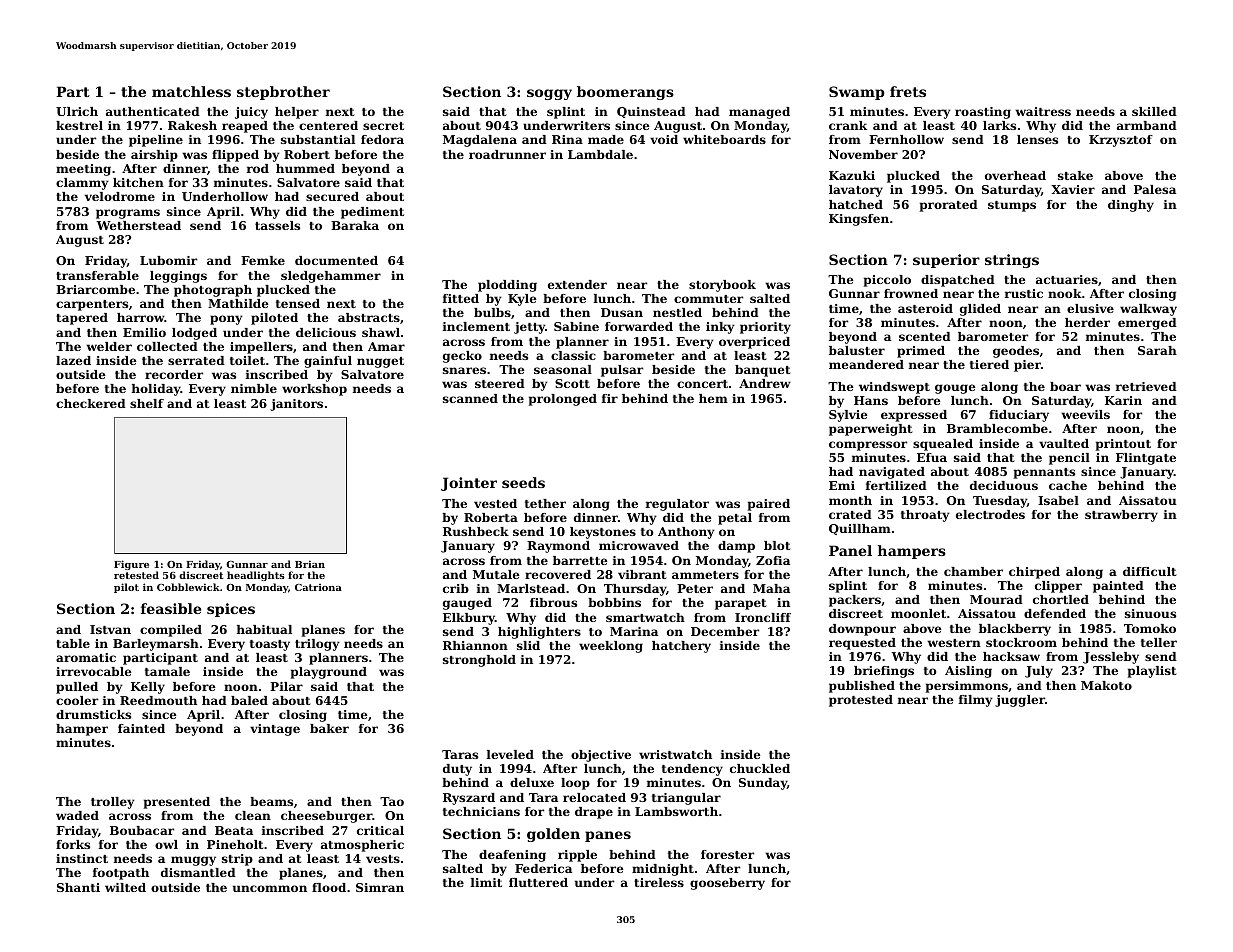 This image has width=1233, height=952. I want to click on boomerangs, so click(625, 93).
